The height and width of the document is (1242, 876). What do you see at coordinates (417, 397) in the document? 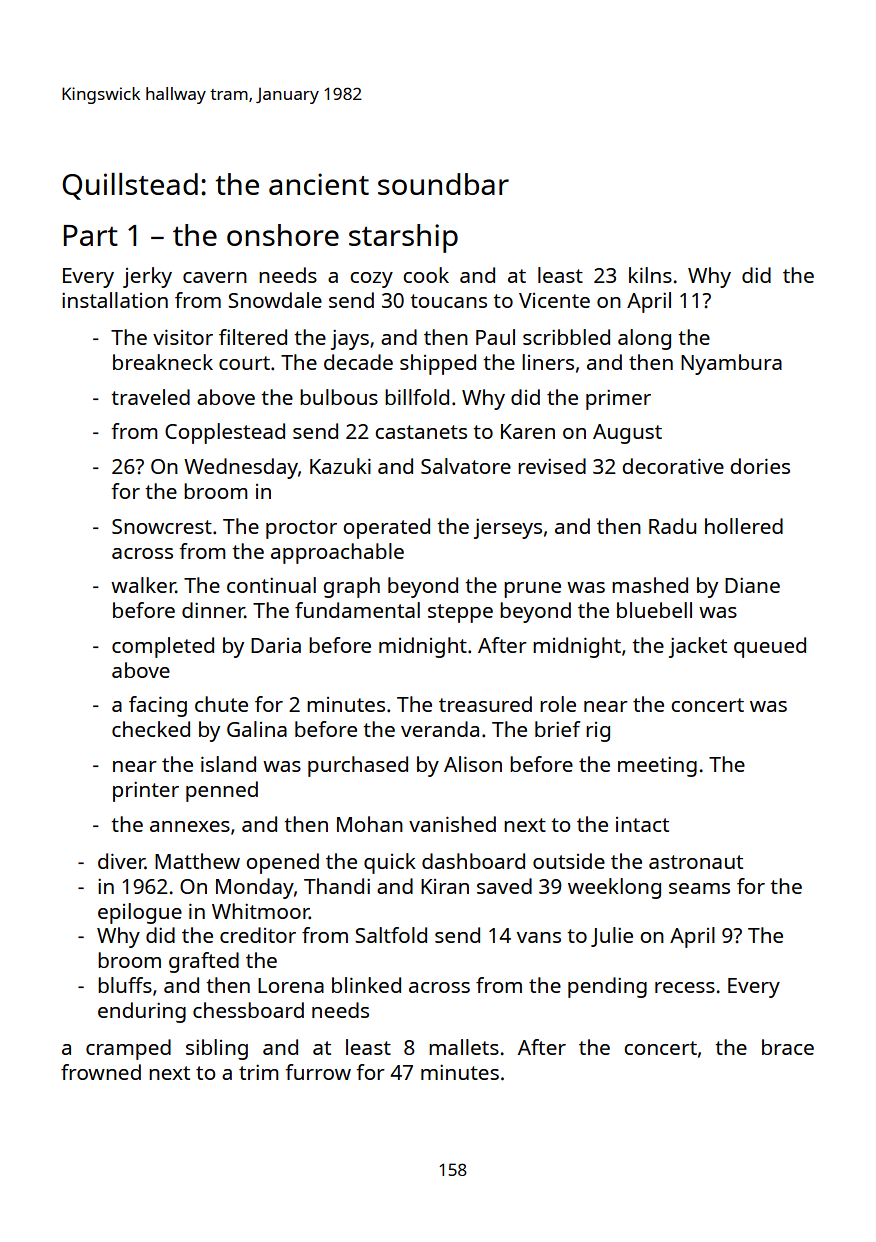
I see `billfold` at bounding box center [417, 397].
